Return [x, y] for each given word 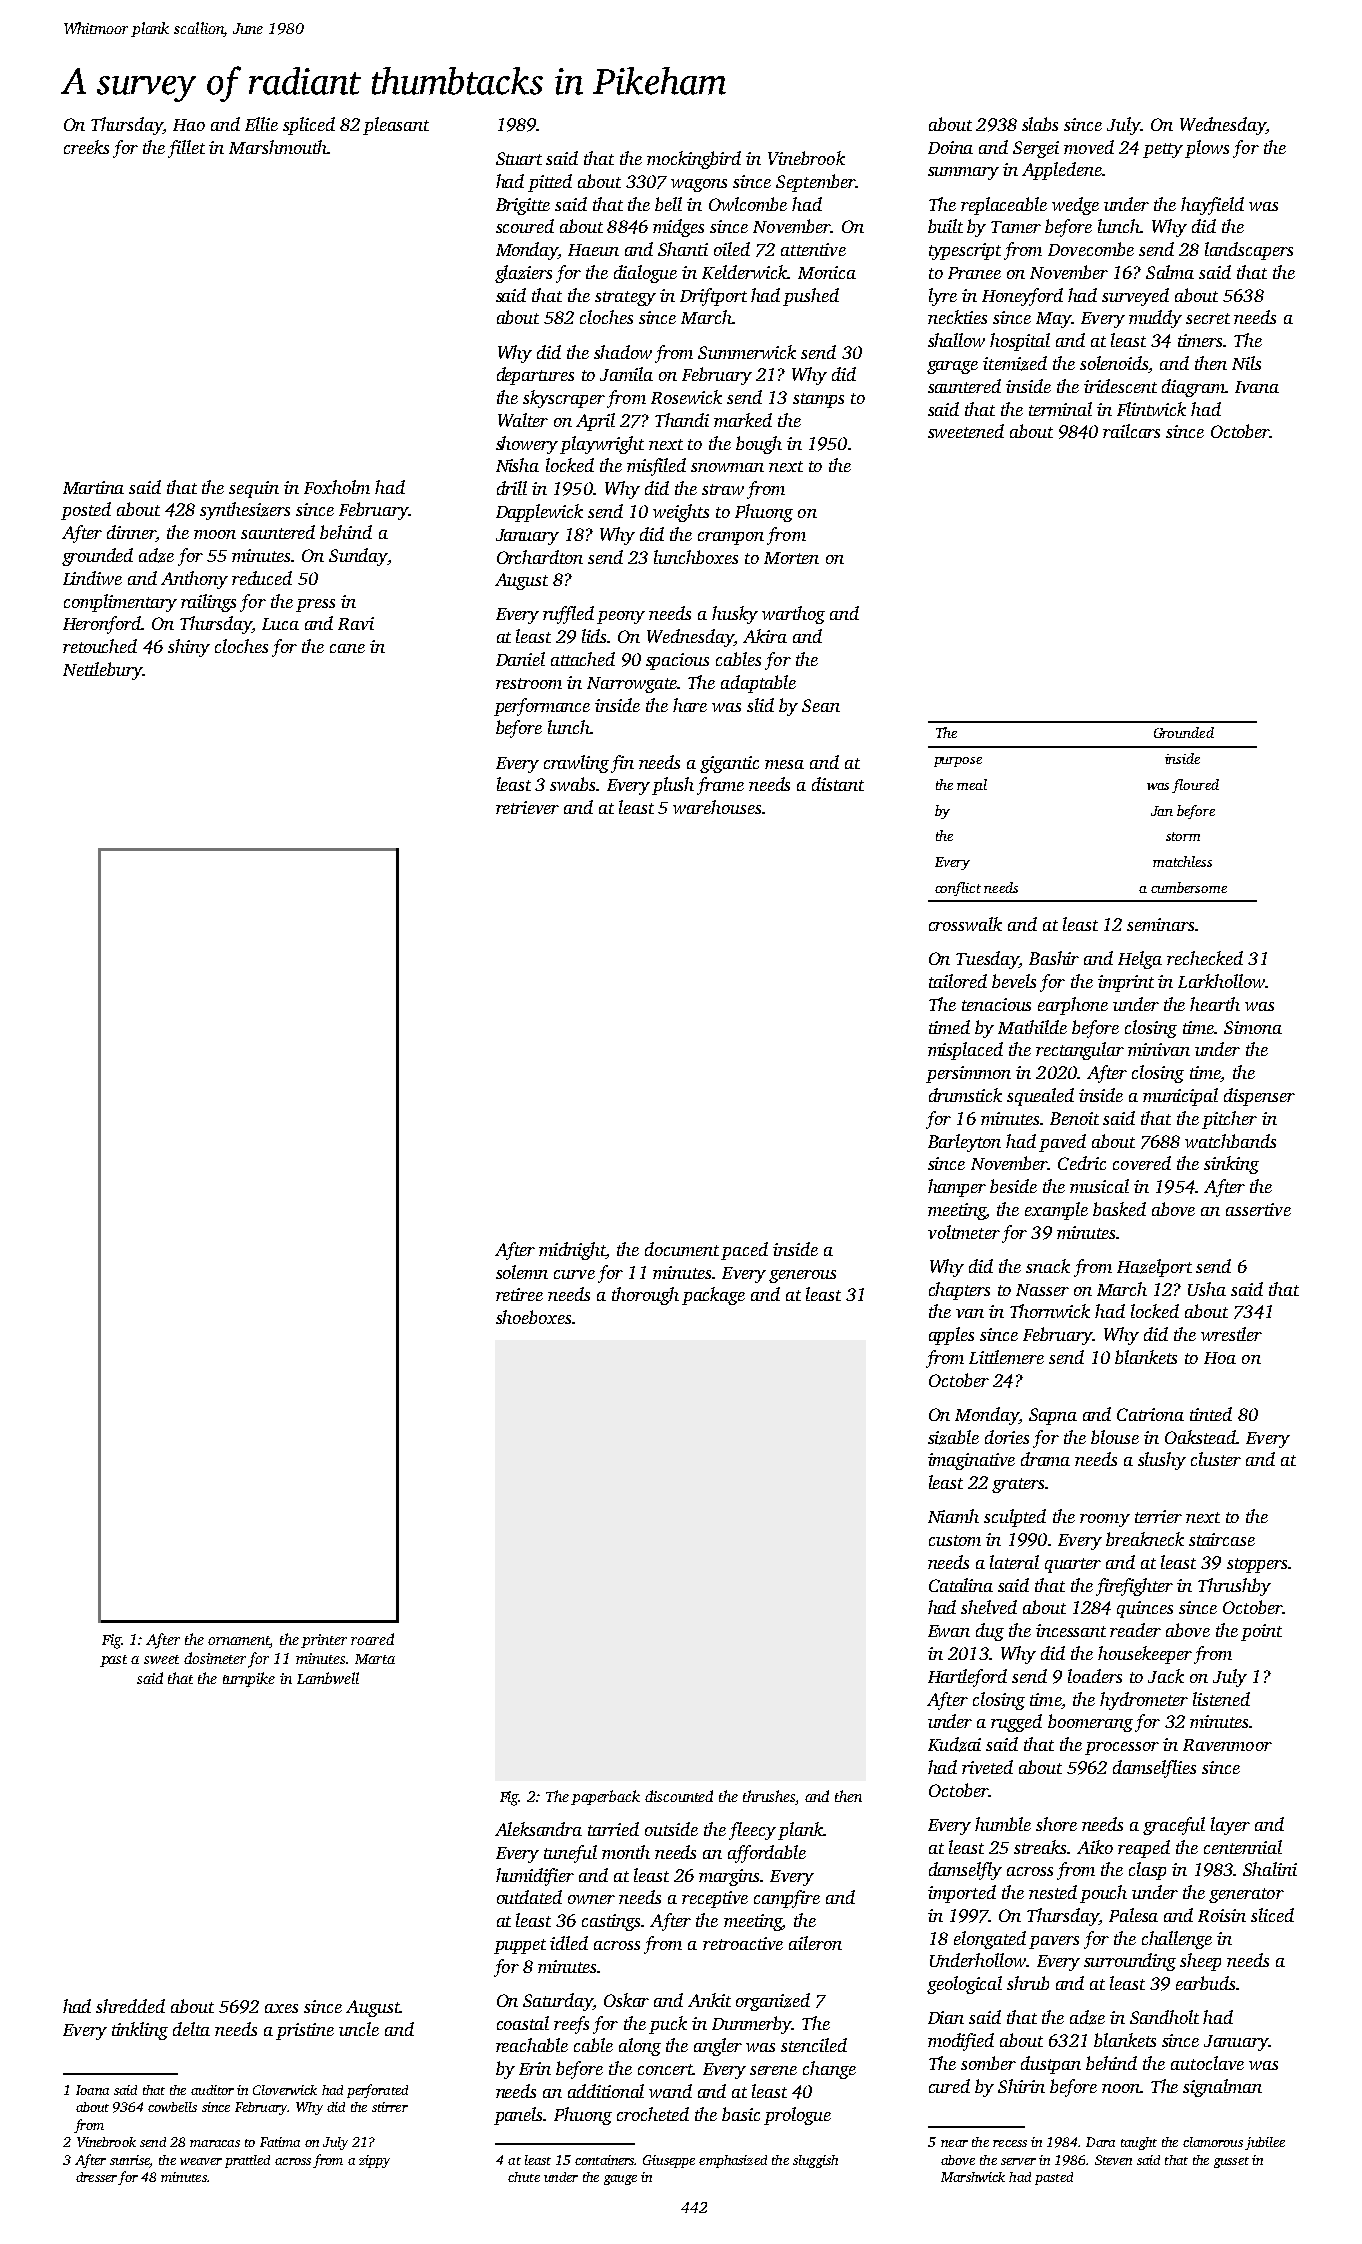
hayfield [1212, 206]
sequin [254, 489]
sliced [1272, 1915]
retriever [527, 807]
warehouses [717, 807]
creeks [86, 147]
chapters [959, 1291]
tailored [958, 981]
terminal [1060, 409]
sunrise [130, 2160]
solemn [522, 1272]
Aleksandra [538, 1829]
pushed [811, 297]
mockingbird [694, 160]
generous [802, 1276]
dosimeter [215, 1658]
